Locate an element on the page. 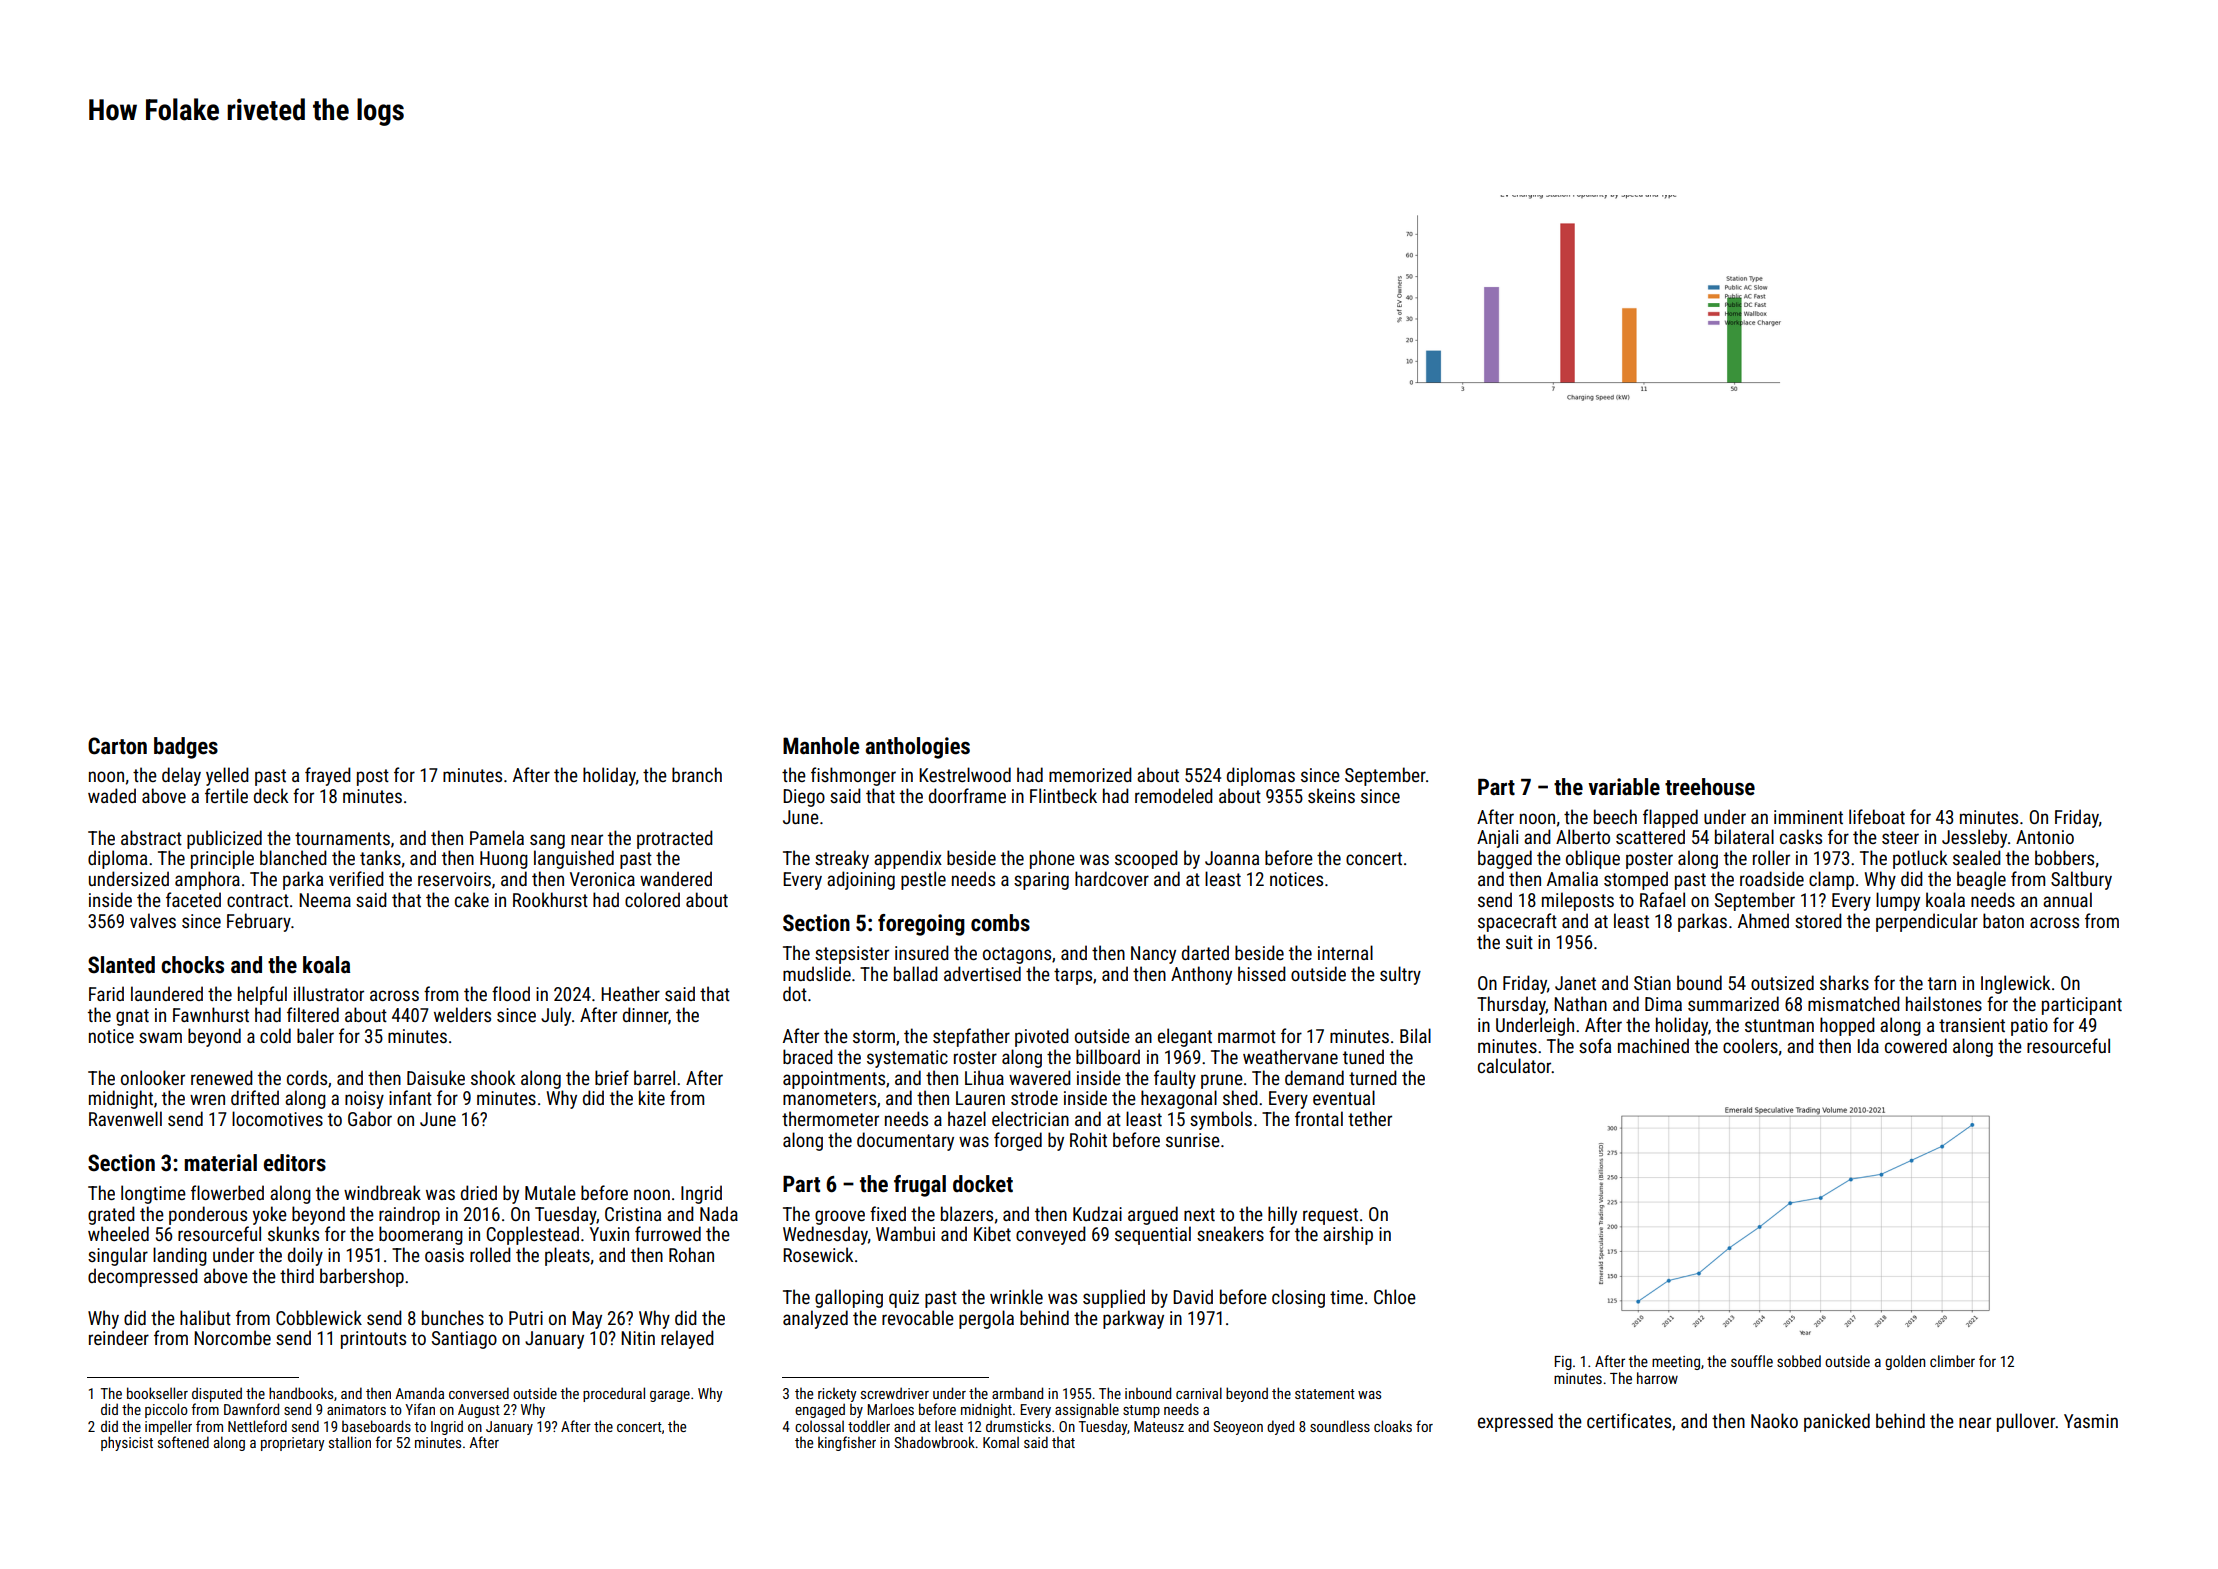 This page has height=1569, width=2218. verified is located at coordinates (356, 878).
